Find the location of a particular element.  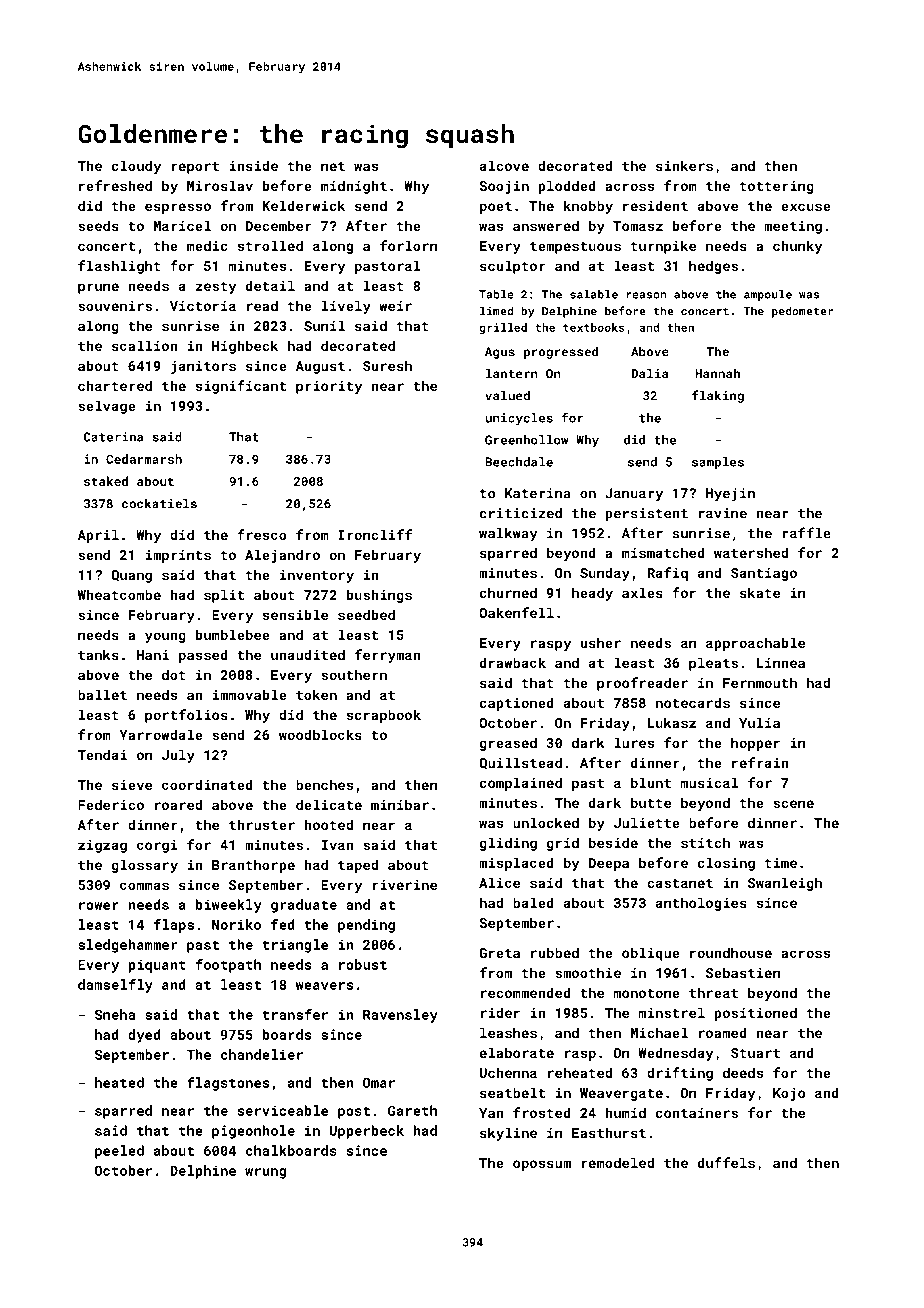

midnight is located at coordinates (354, 187).
